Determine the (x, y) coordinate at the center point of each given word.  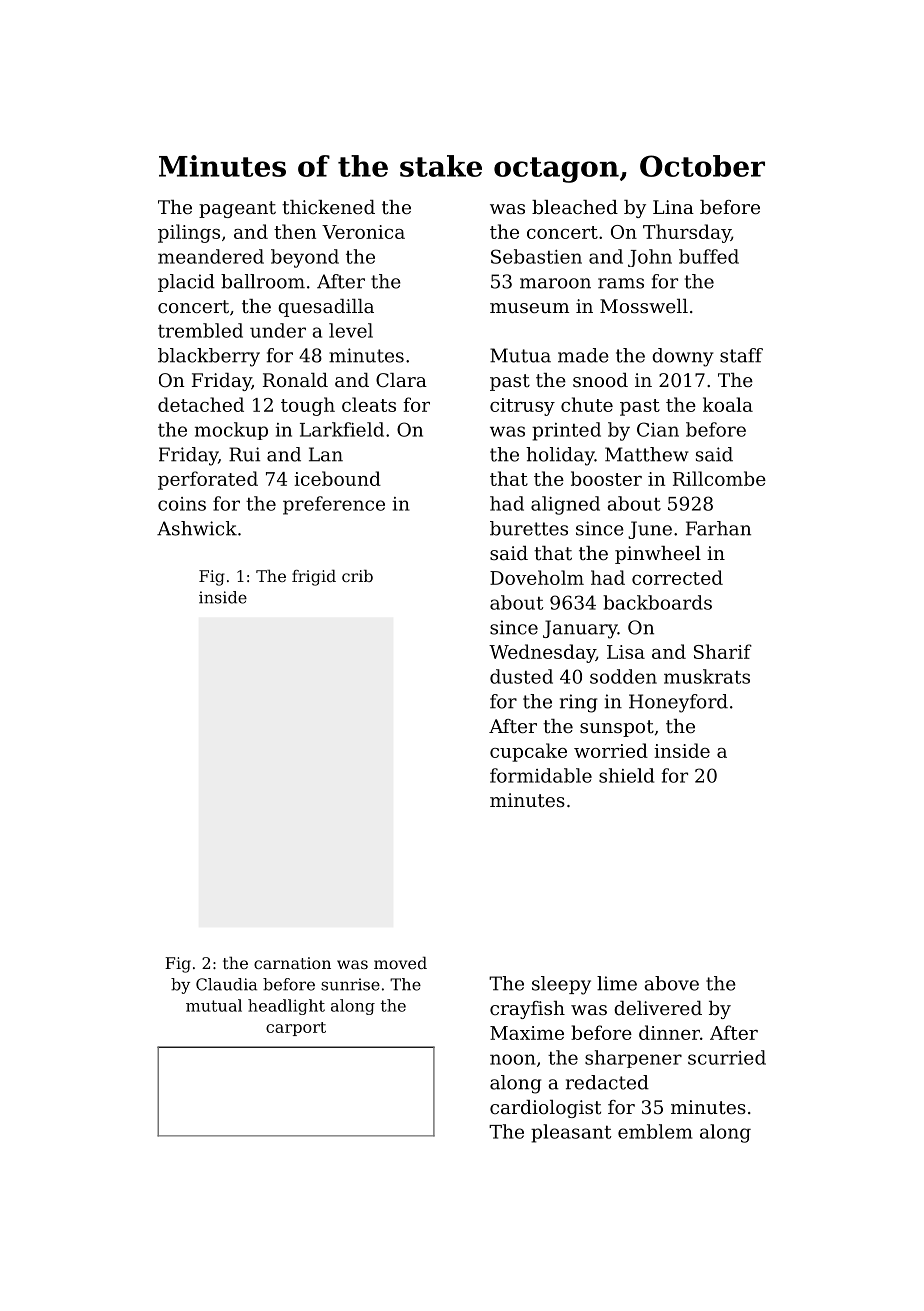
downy (683, 357)
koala (728, 404)
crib (357, 576)
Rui (244, 454)
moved (400, 963)
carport (296, 1029)
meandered (211, 256)
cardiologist (545, 1109)
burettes (529, 528)
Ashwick (197, 528)
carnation (292, 963)
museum (529, 308)
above (671, 983)
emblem (655, 1131)
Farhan (718, 528)
